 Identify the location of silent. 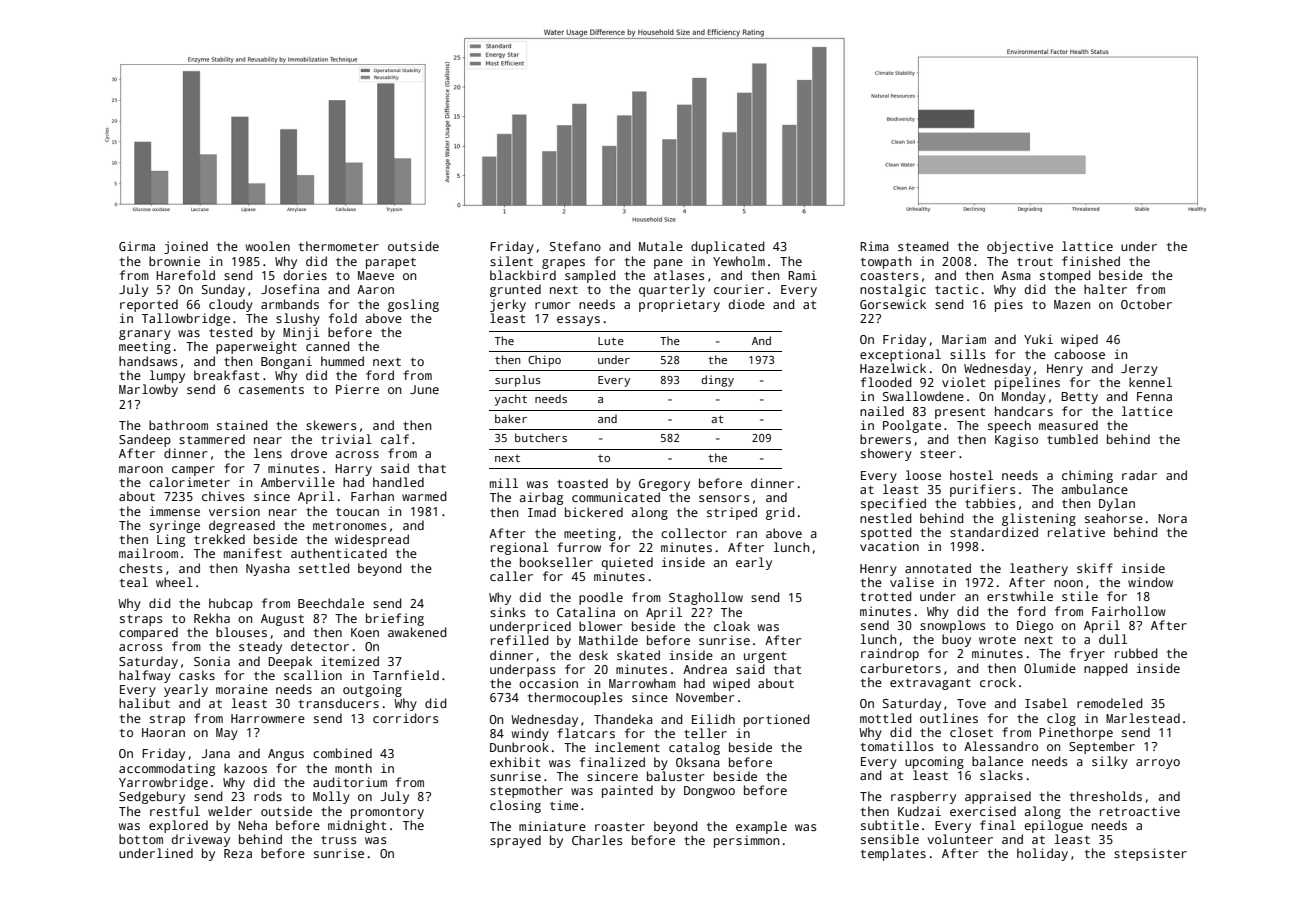
(511, 261).
